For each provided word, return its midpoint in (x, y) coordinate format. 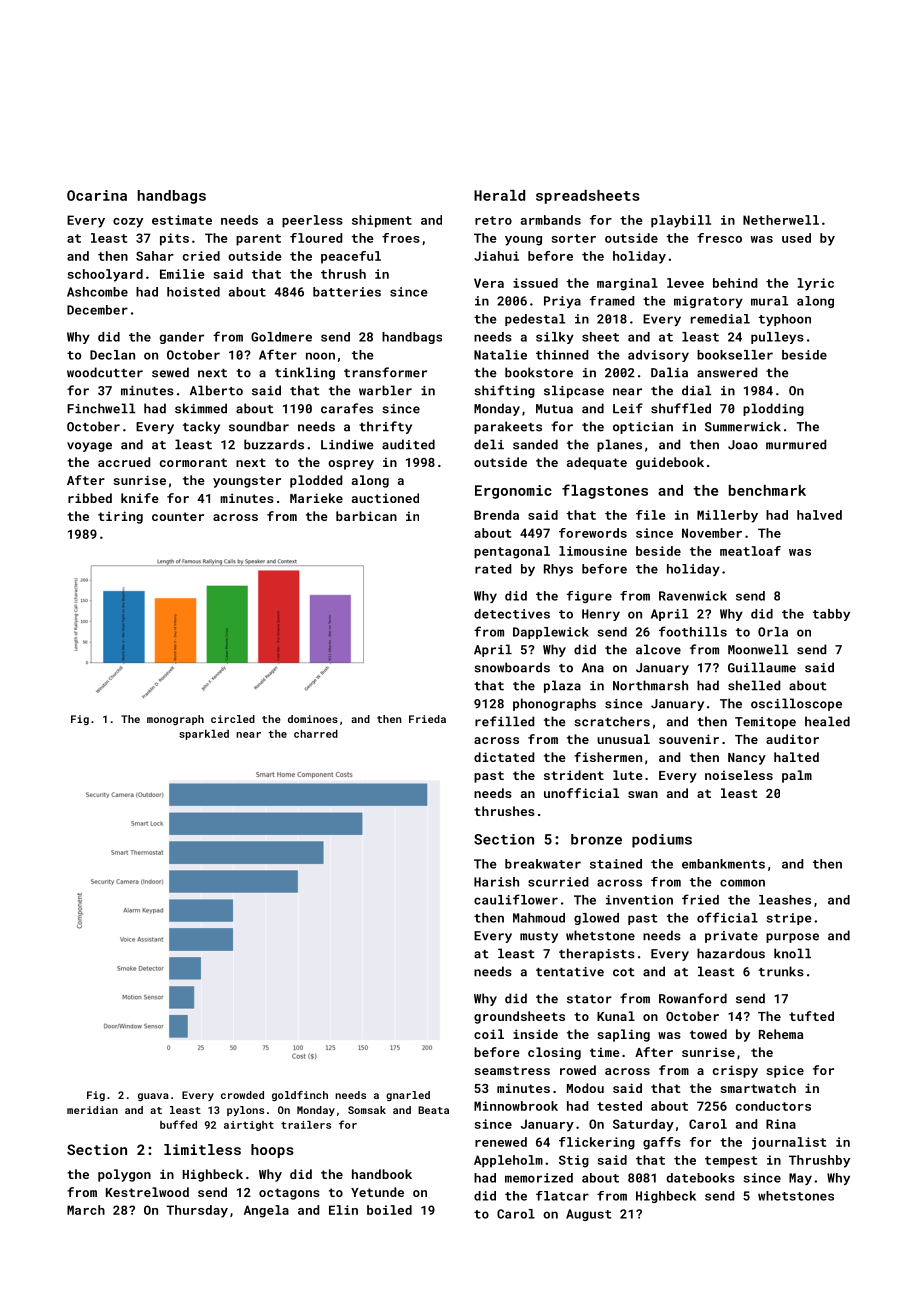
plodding (773, 409)
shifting (504, 391)
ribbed (90, 498)
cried (201, 256)
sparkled (204, 735)
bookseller (735, 355)
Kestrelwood (147, 1192)
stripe (788, 919)
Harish (496, 882)
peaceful (351, 257)
